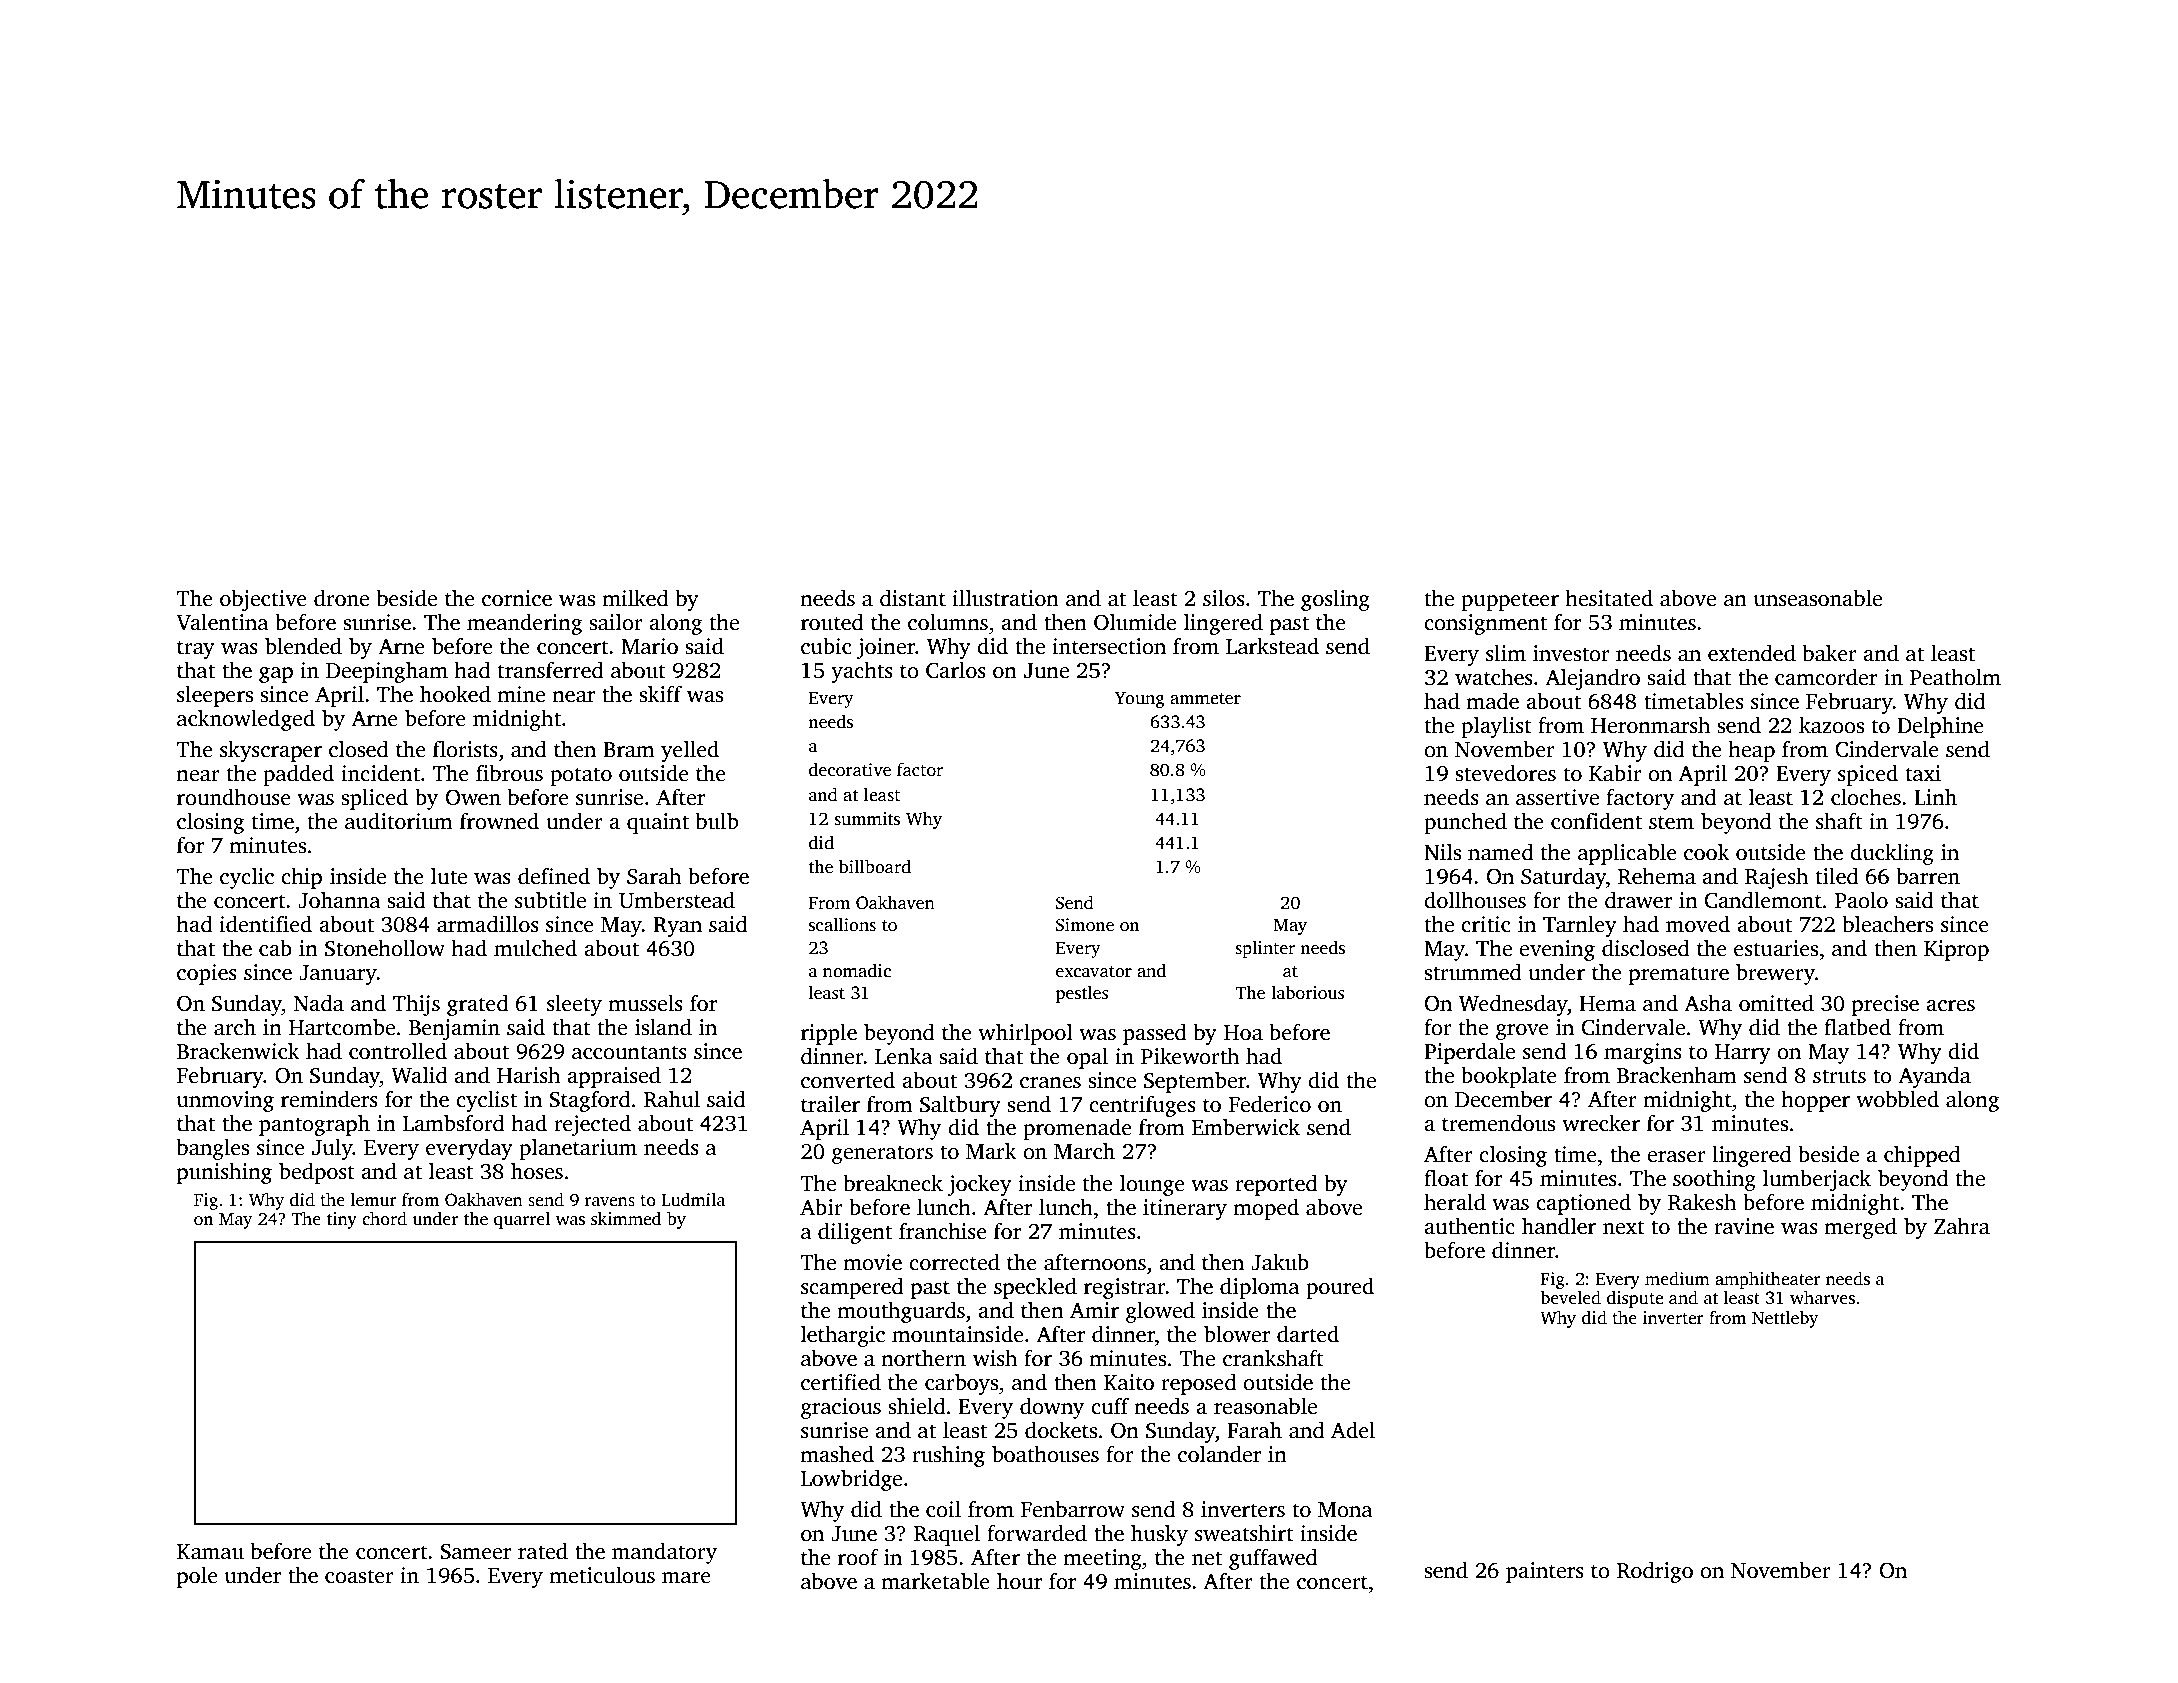  What do you see at coordinates (1280, 1262) in the page?
I see `Jakub` at bounding box center [1280, 1262].
